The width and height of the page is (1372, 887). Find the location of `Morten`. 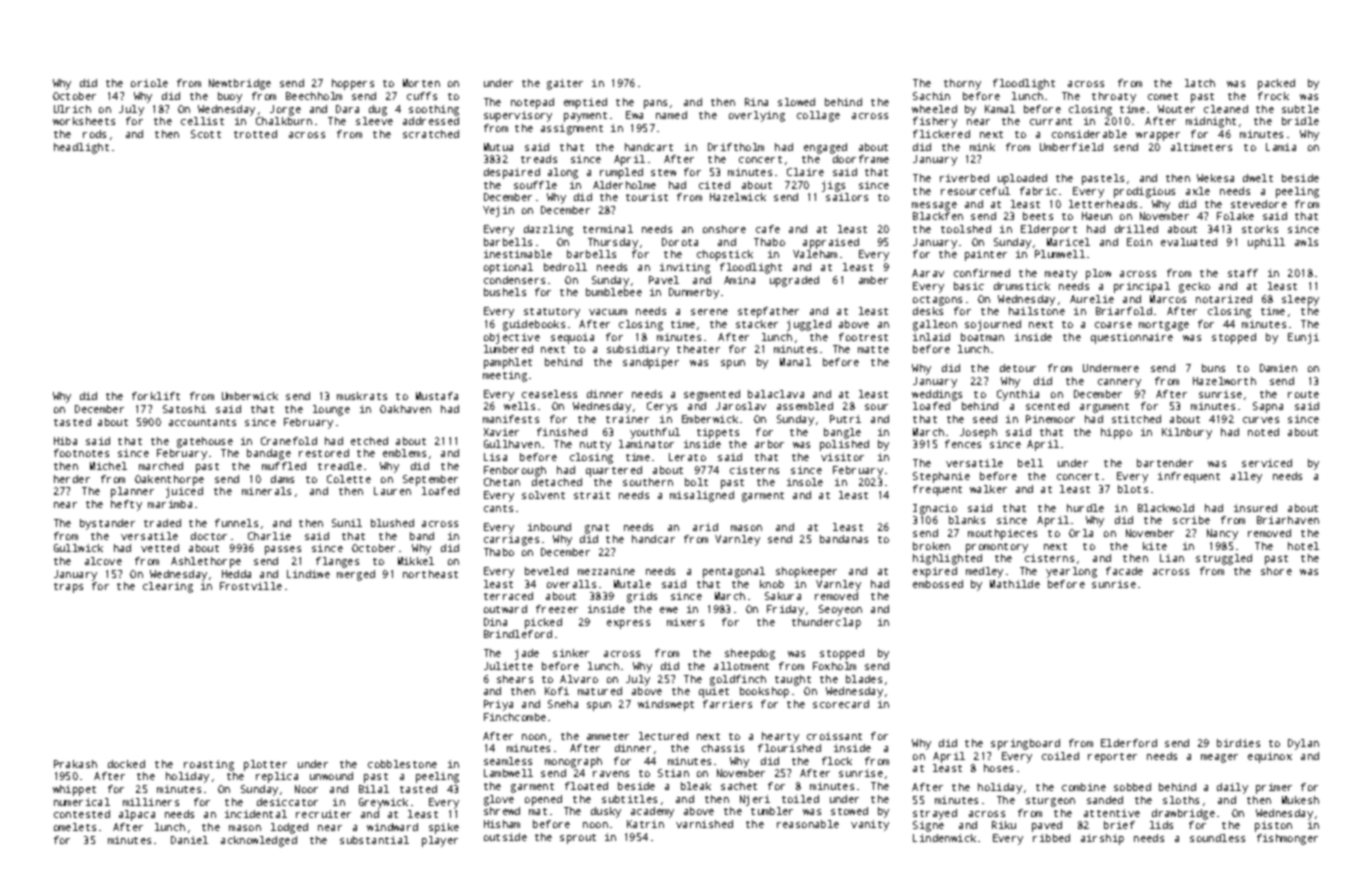

Morten is located at coordinates (421, 83).
